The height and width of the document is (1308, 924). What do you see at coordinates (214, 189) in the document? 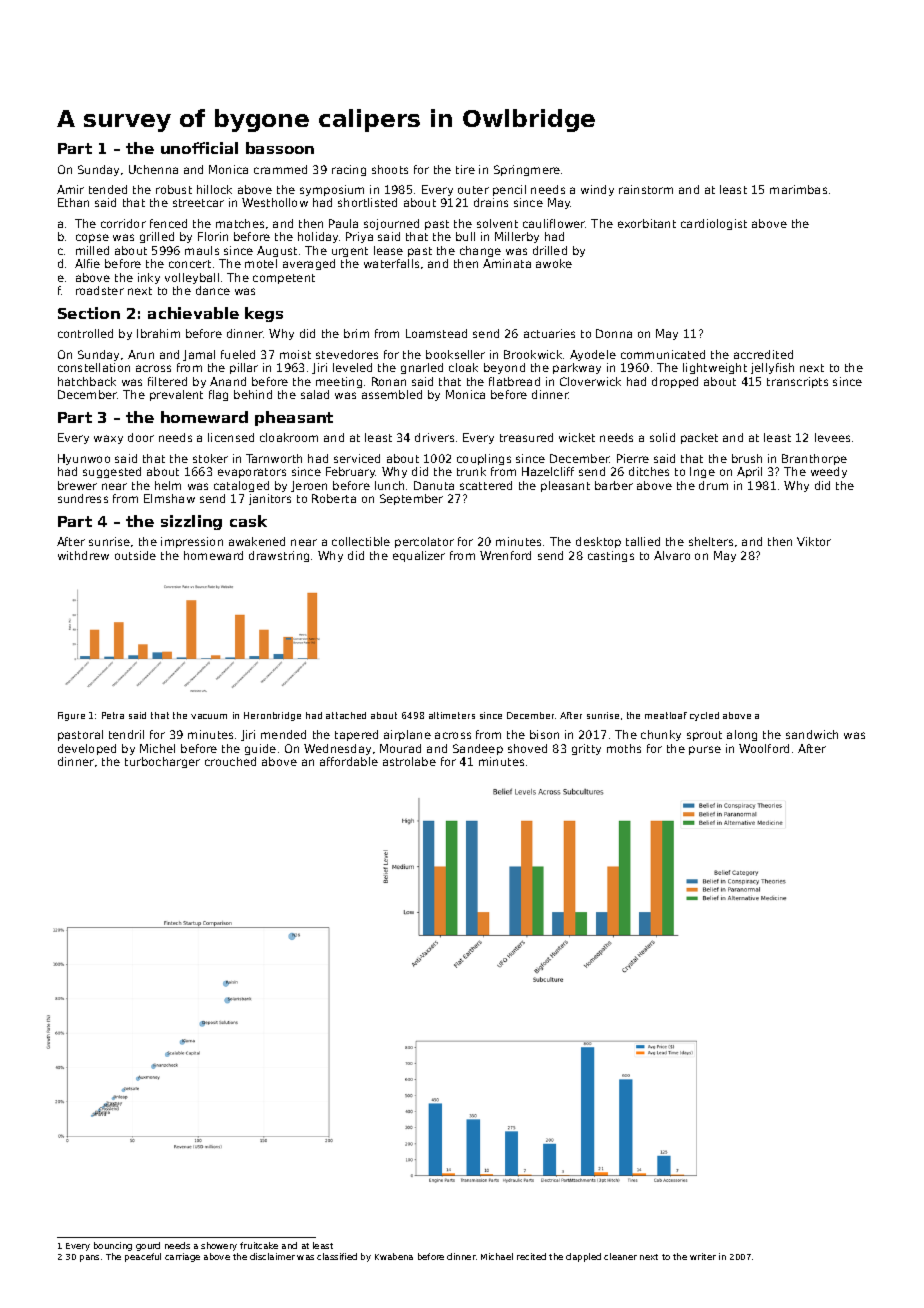
I see `hillock` at bounding box center [214, 189].
